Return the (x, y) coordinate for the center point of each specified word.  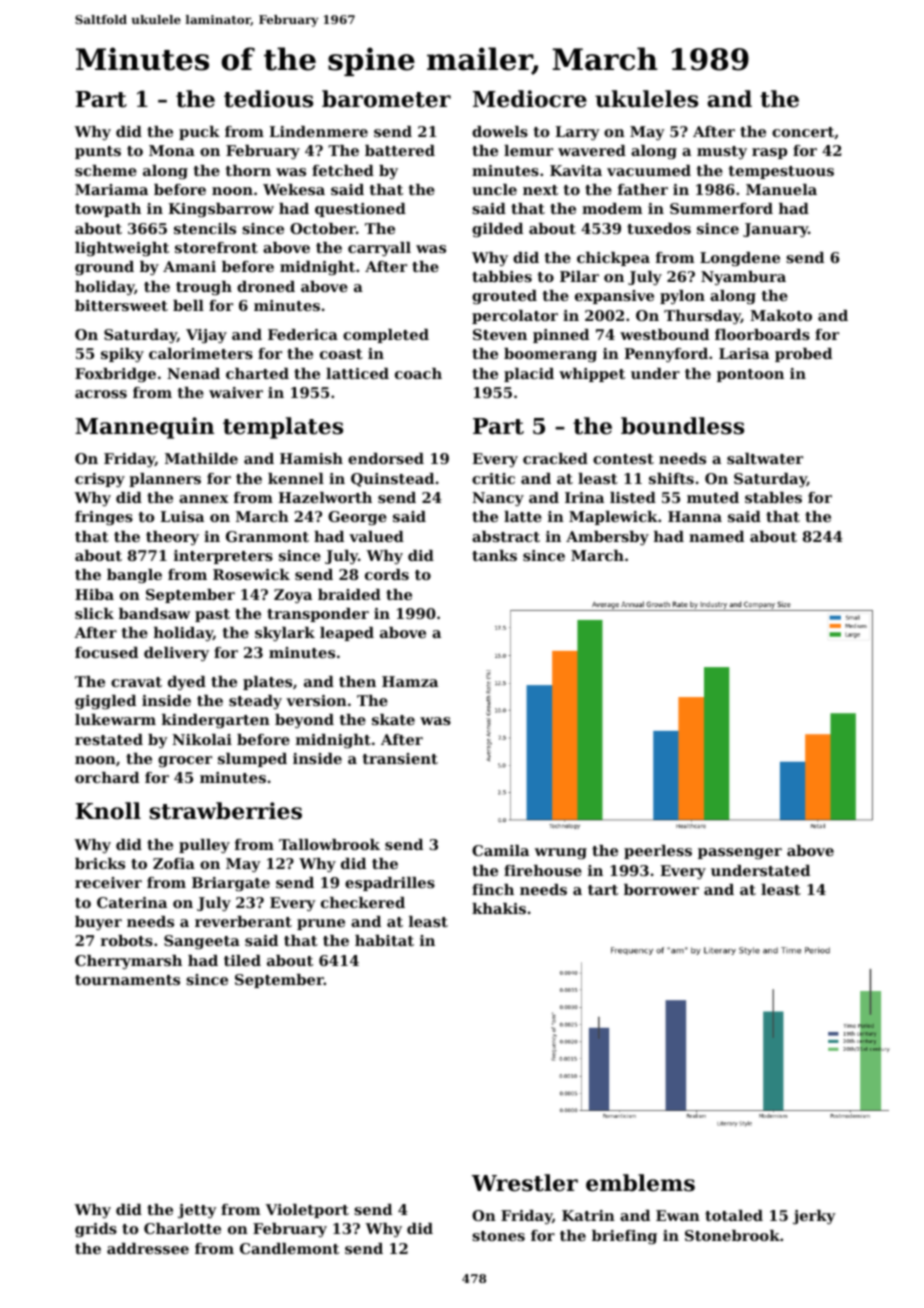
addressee (148, 1248)
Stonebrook (732, 1235)
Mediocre (530, 99)
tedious (268, 99)
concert (803, 133)
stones (498, 1236)
